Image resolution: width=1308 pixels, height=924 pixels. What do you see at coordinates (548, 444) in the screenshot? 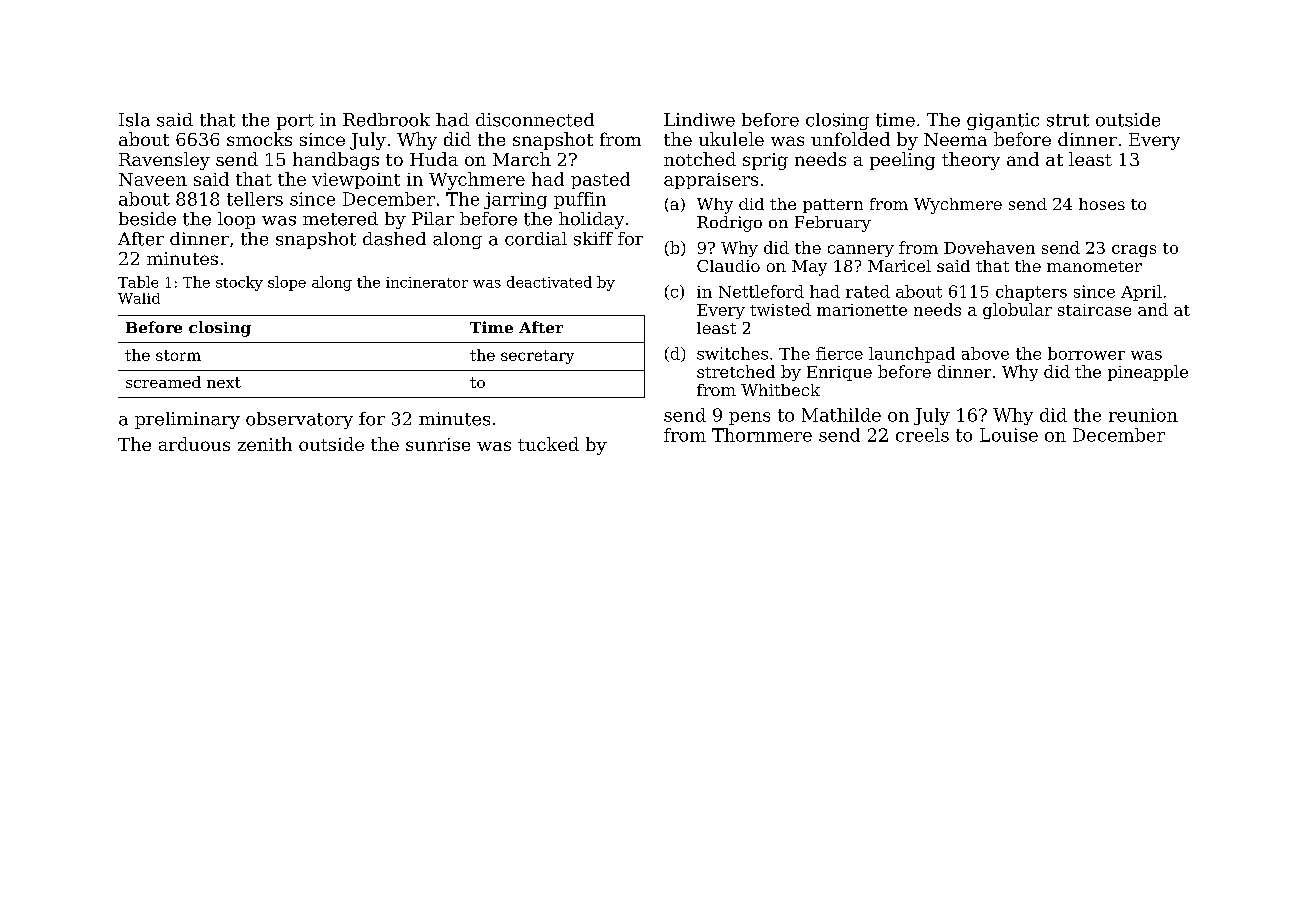
I see `tucked` at bounding box center [548, 444].
